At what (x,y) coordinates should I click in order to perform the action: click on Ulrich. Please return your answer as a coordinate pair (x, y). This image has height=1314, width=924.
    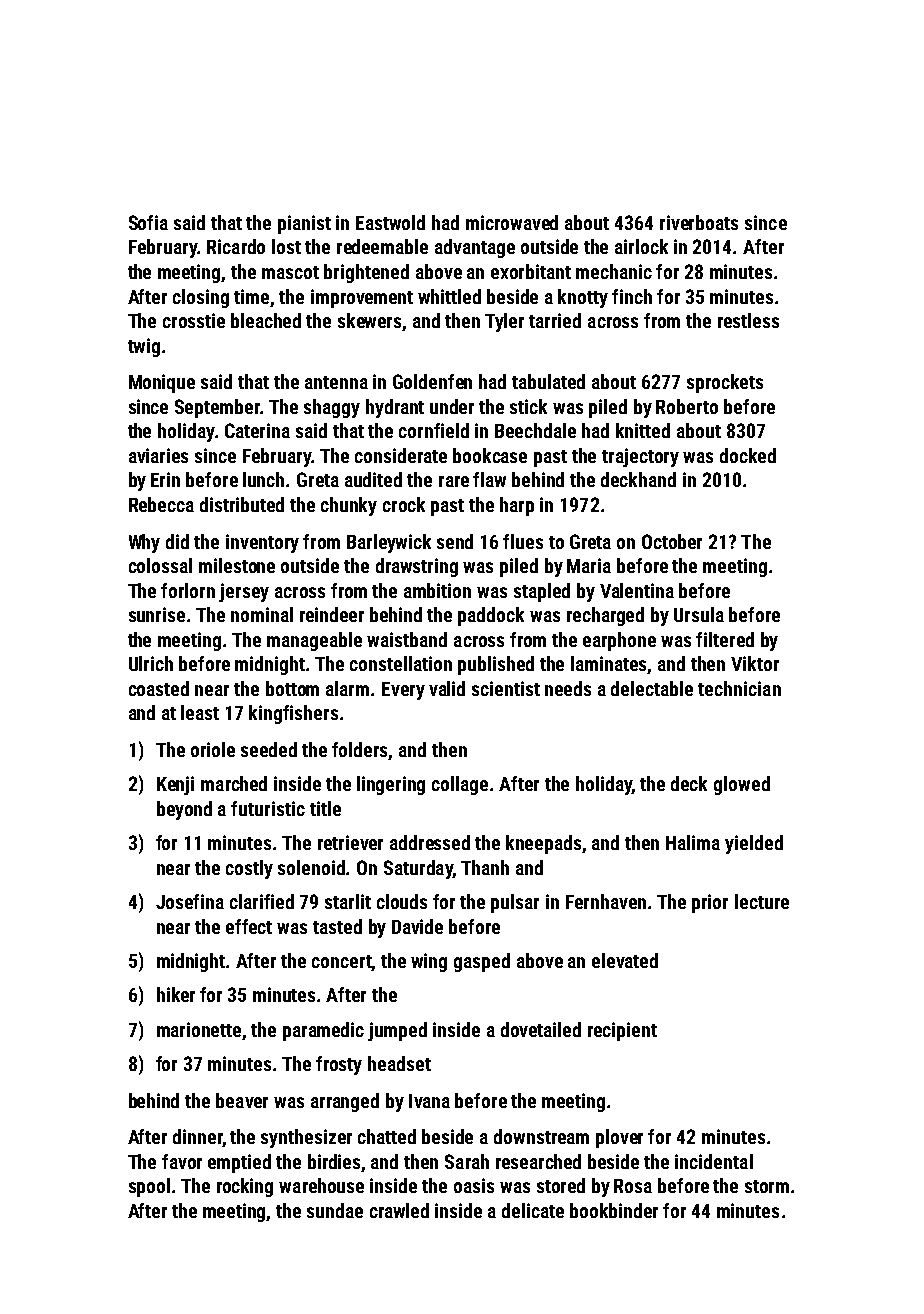
    Looking at the image, I should click on (151, 663).
